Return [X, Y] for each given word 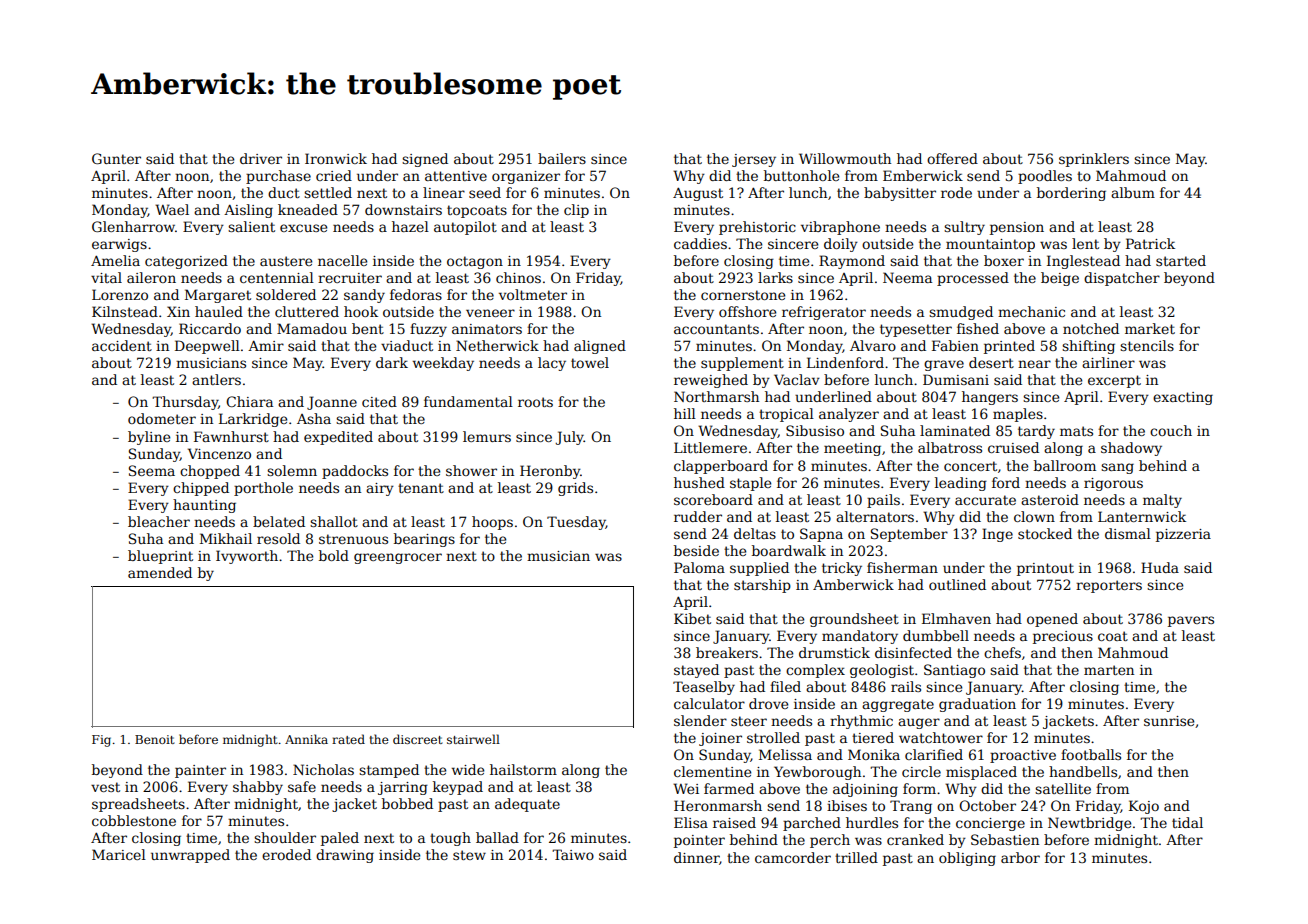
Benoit [155, 739]
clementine [712, 771]
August [698, 194]
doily [841, 245]
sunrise [1169, 721]
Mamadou [312, 328]
